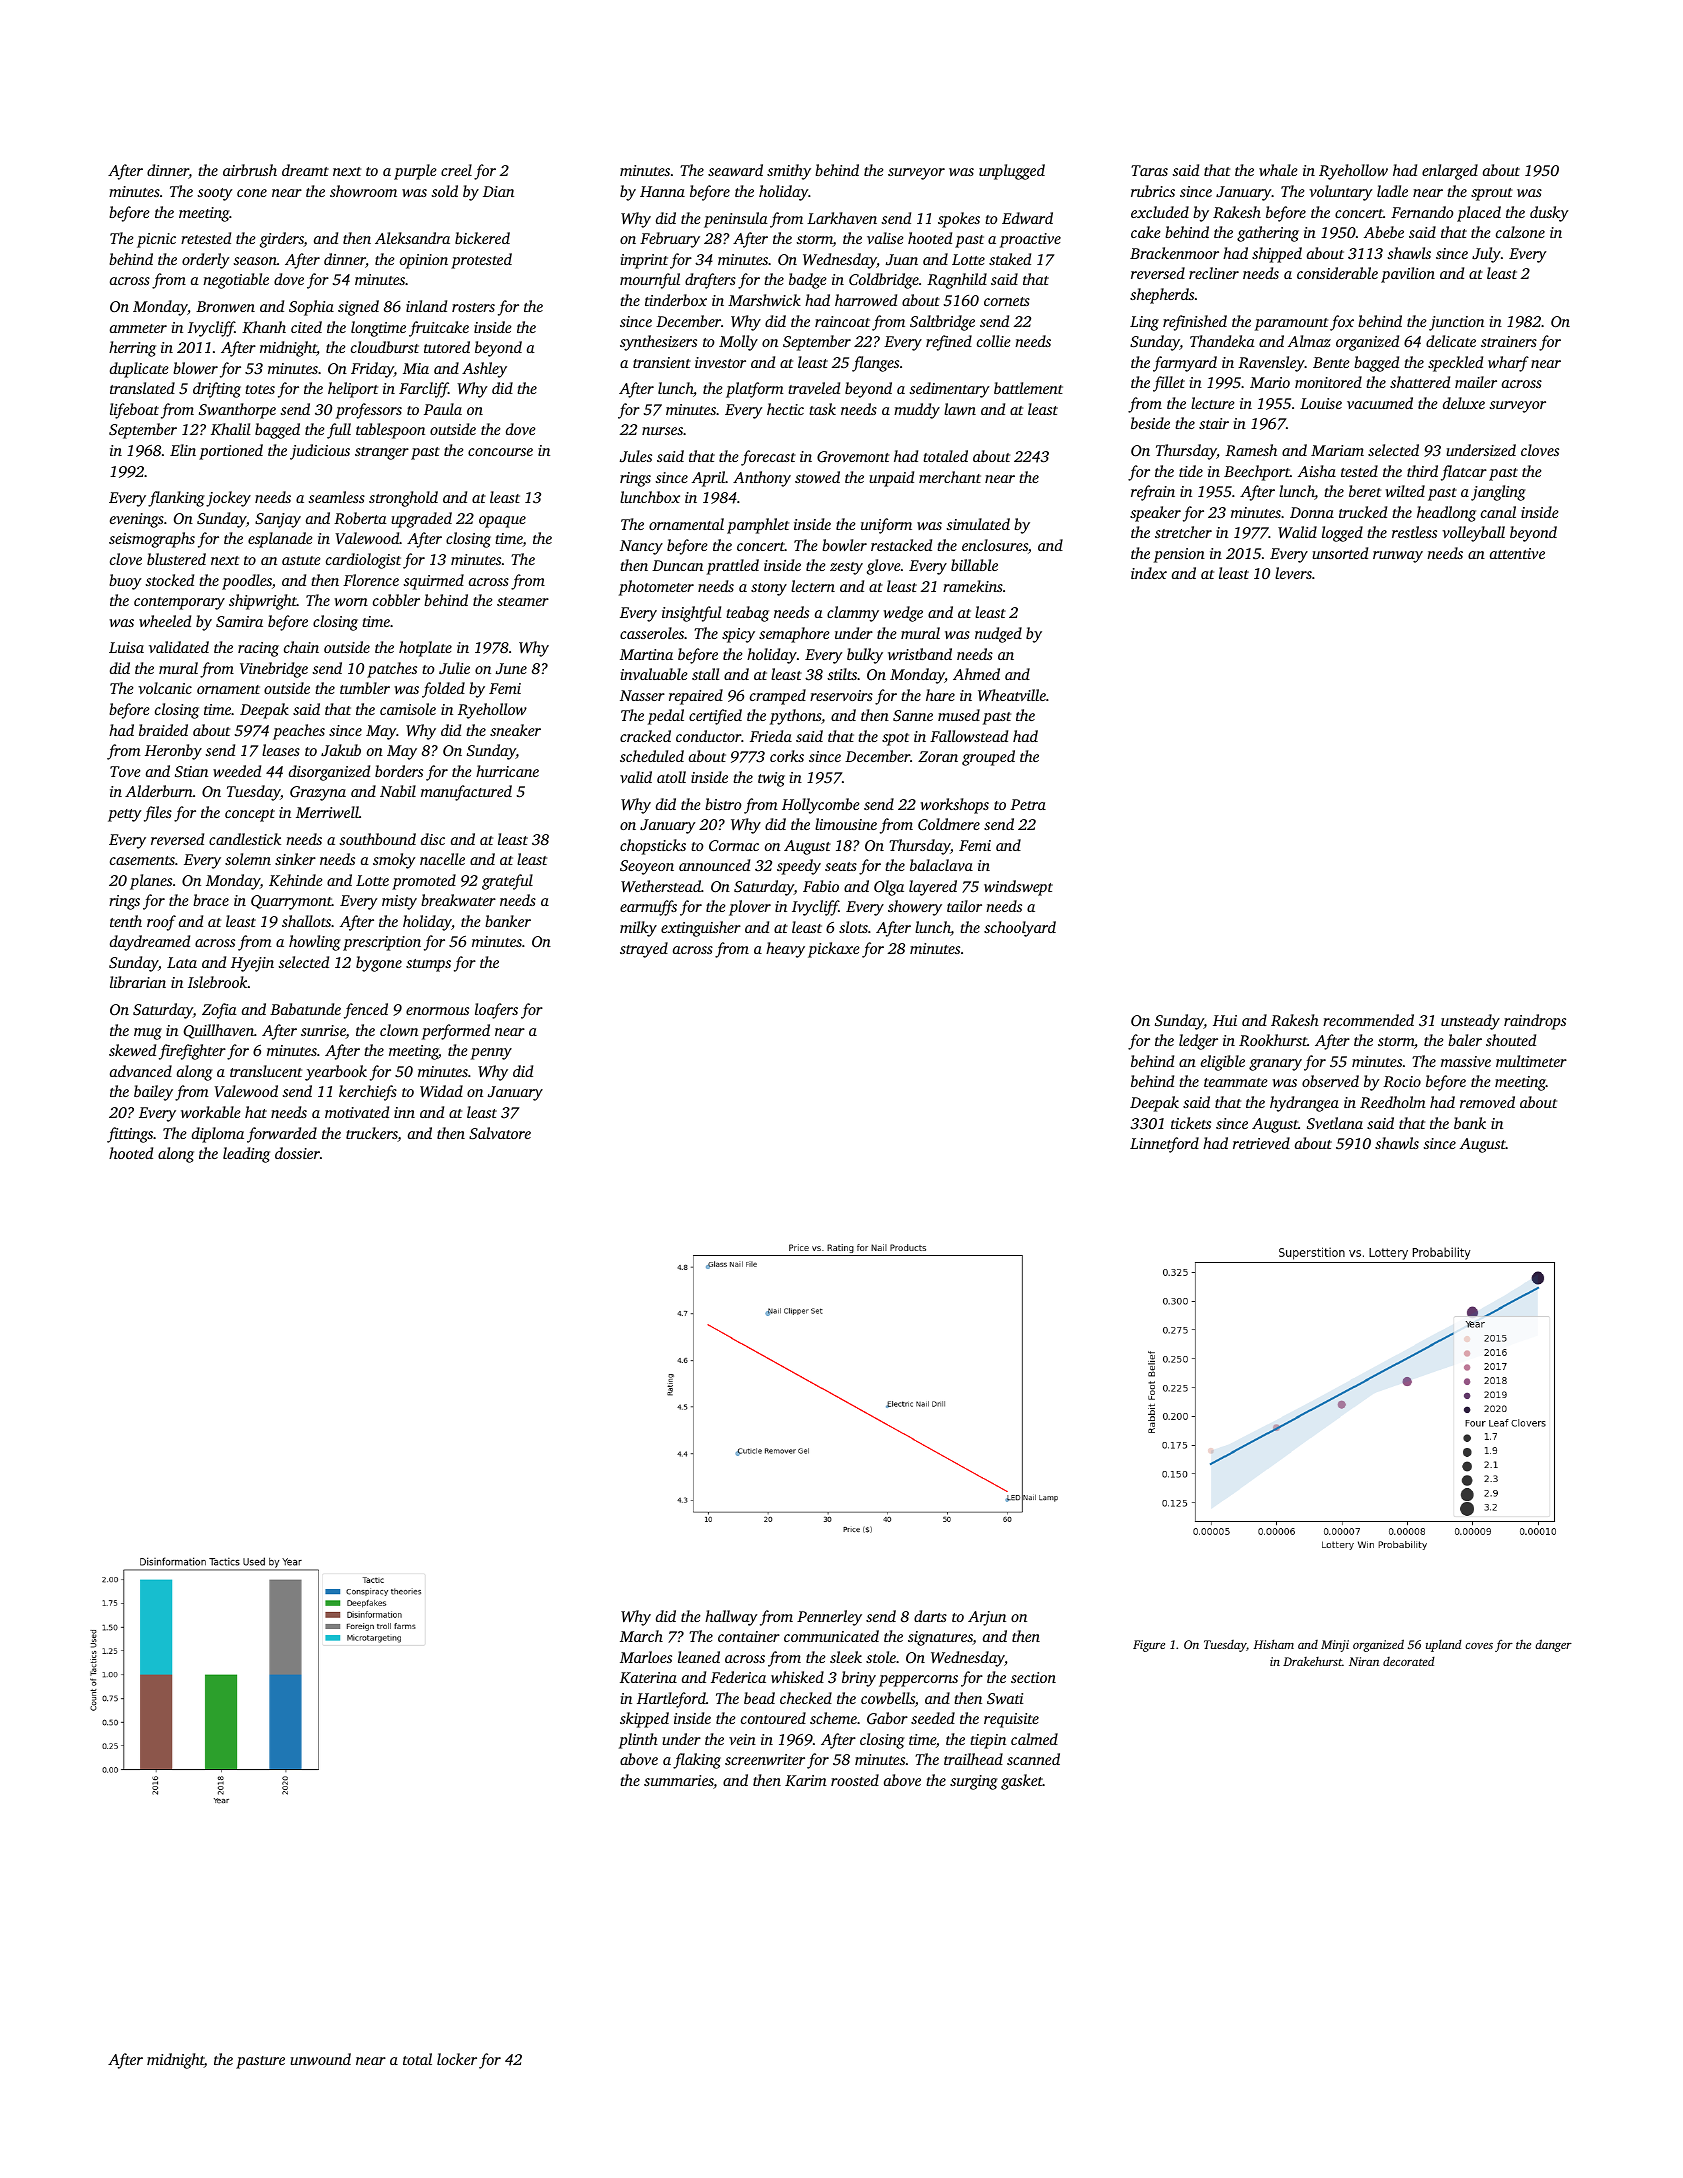  Describe the element at coordinates (523, 601) in the screenshot. I see `steamer` at that location.
